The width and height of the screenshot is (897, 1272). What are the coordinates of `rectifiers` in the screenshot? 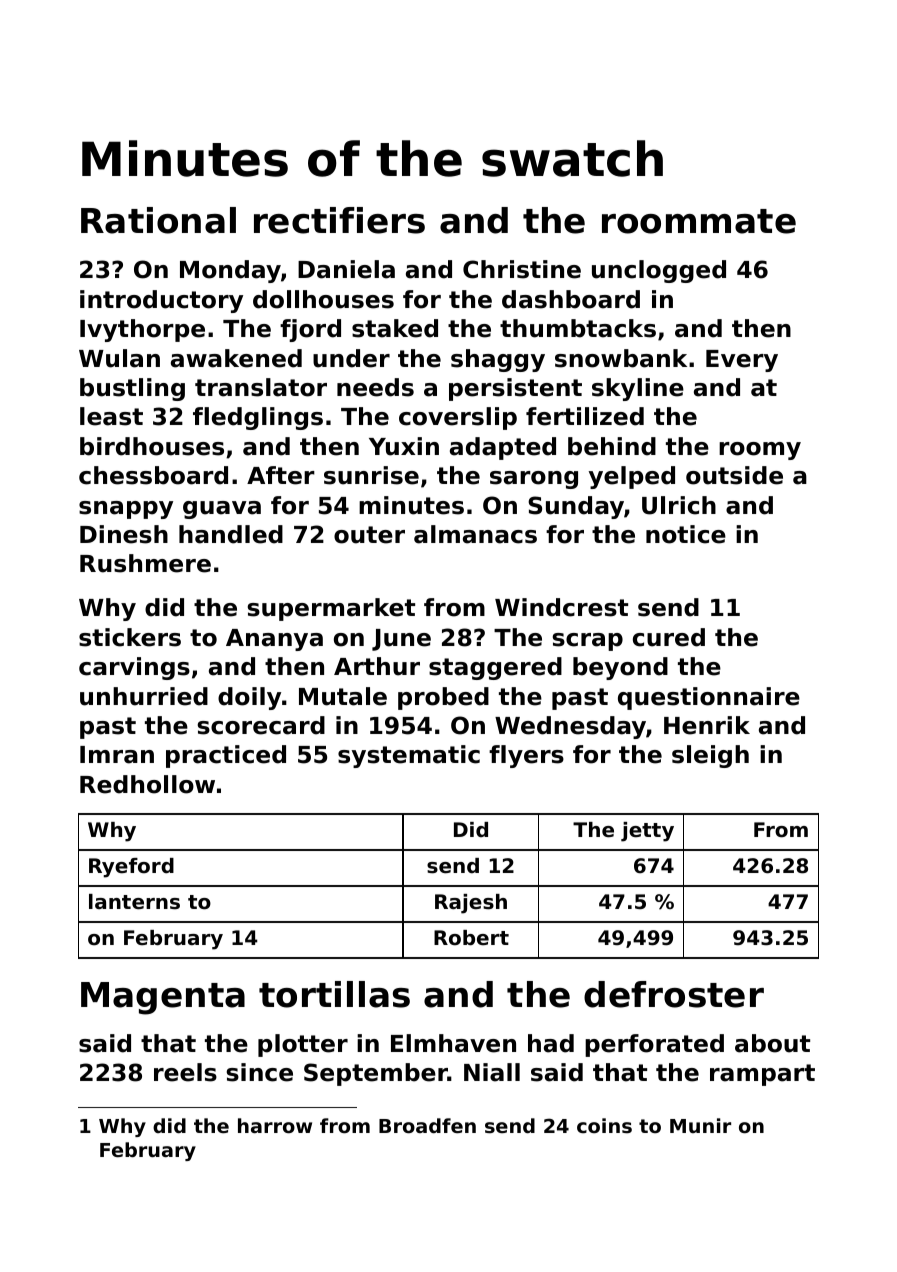 It's located at (339, 220).
